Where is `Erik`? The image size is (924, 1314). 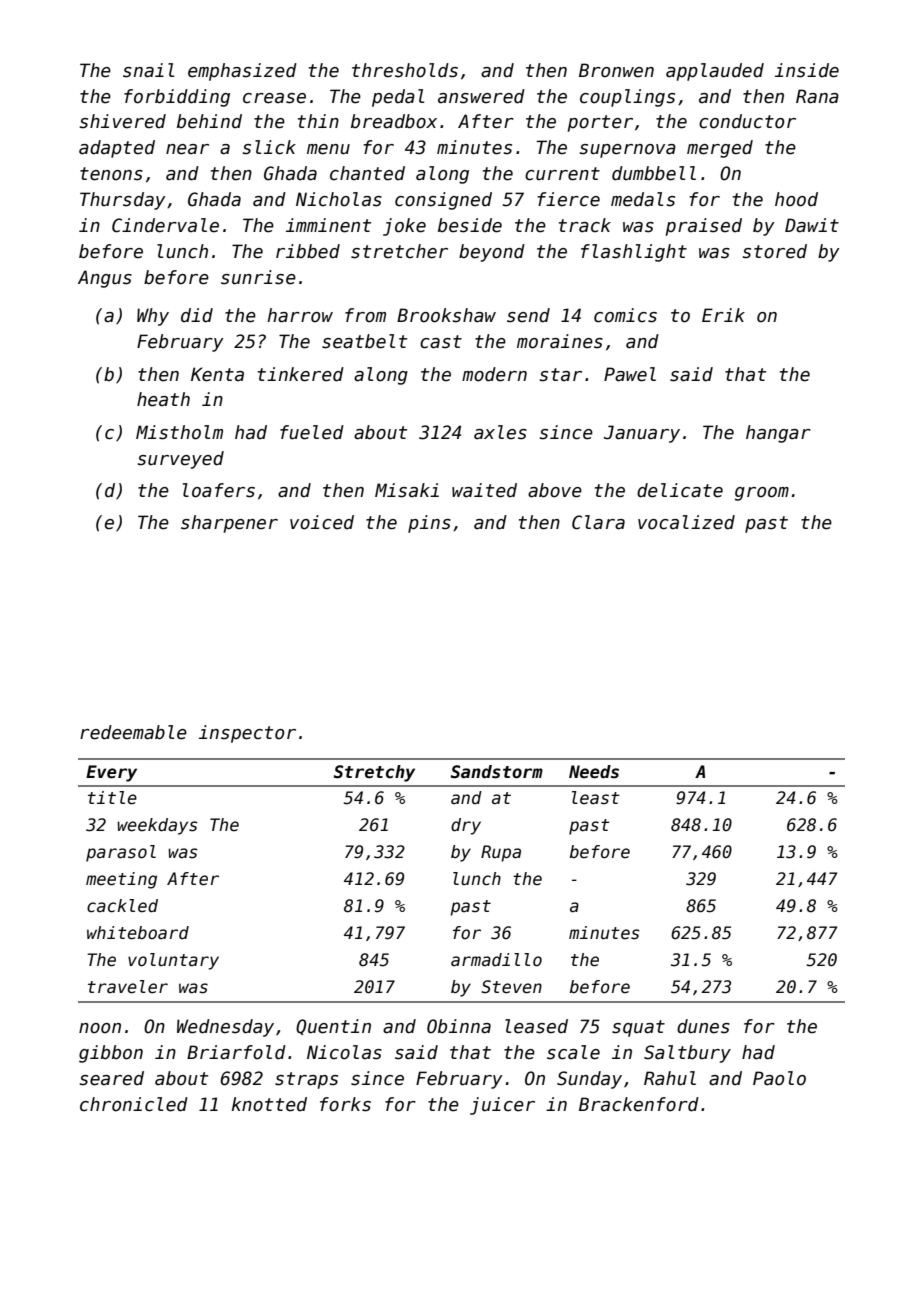
Erik is located at coordinates (723, 315).
